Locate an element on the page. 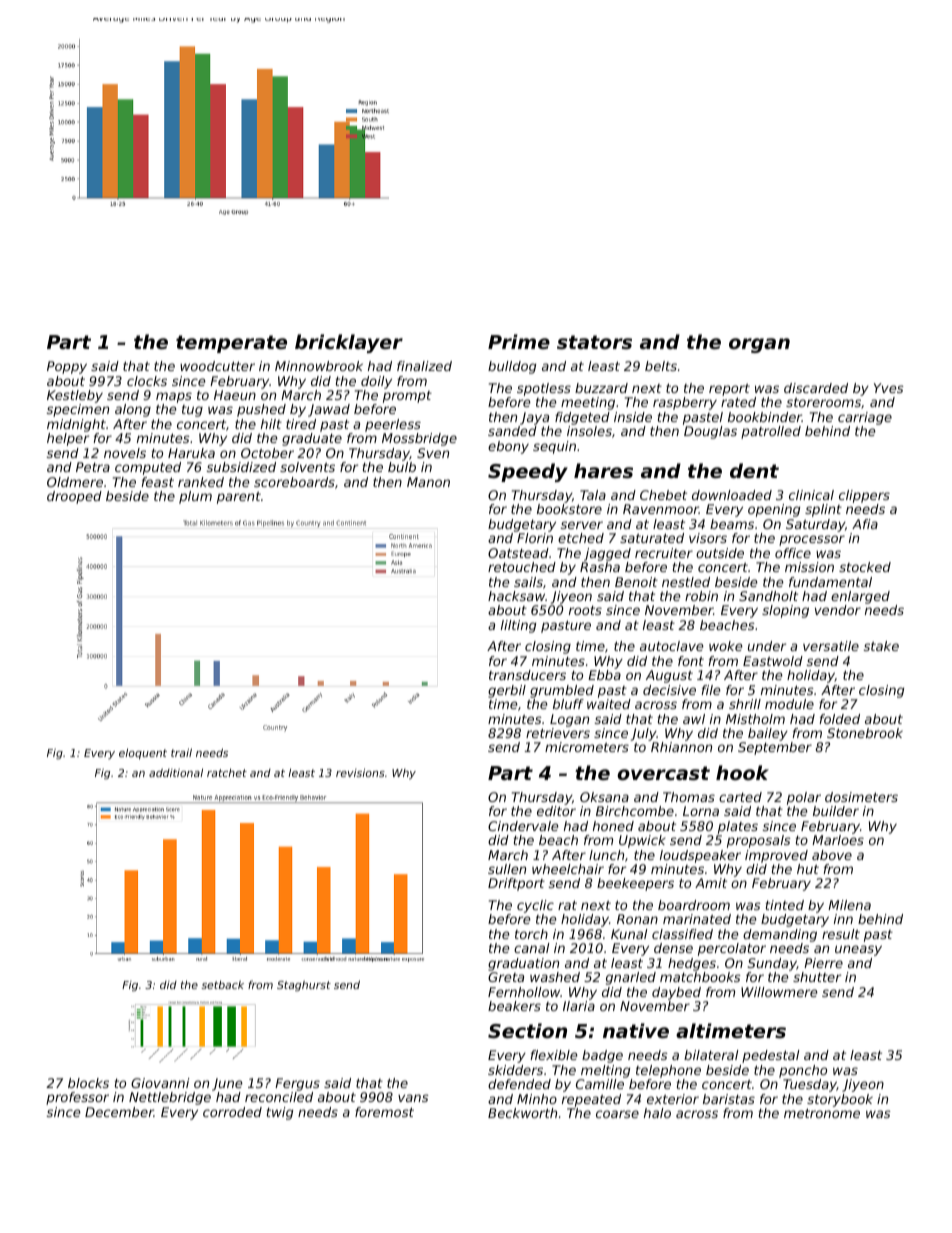 This image has width=952, height=1233. additional is located at coordinates (176, 772).
